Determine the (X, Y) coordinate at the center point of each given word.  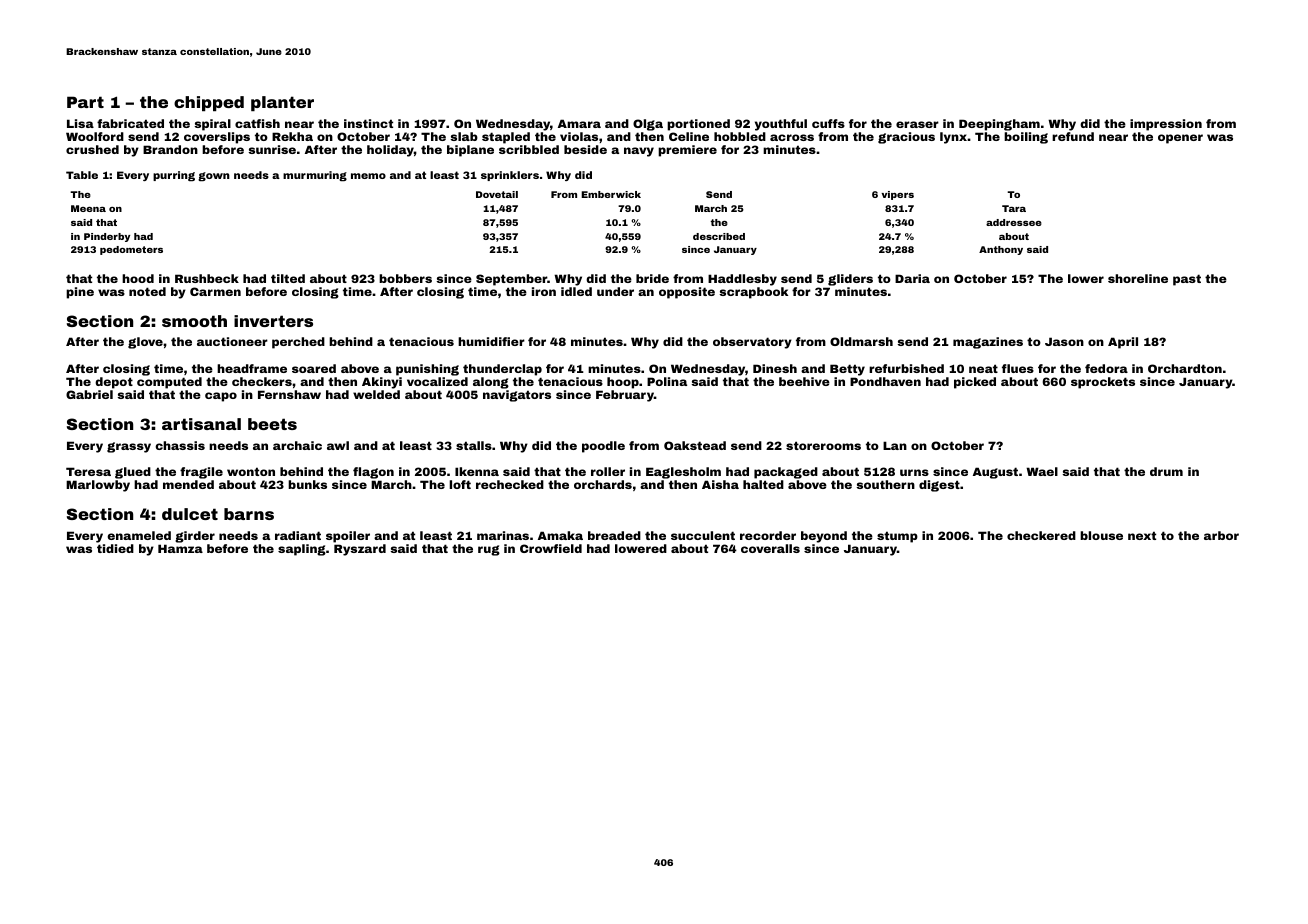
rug (489, 550)
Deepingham (999, 125)
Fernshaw (289, 394)
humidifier (491, 341)
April (1123, 343)
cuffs (828, 123)
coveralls (770, 548)
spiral (212, 125)
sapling (302, 550)
